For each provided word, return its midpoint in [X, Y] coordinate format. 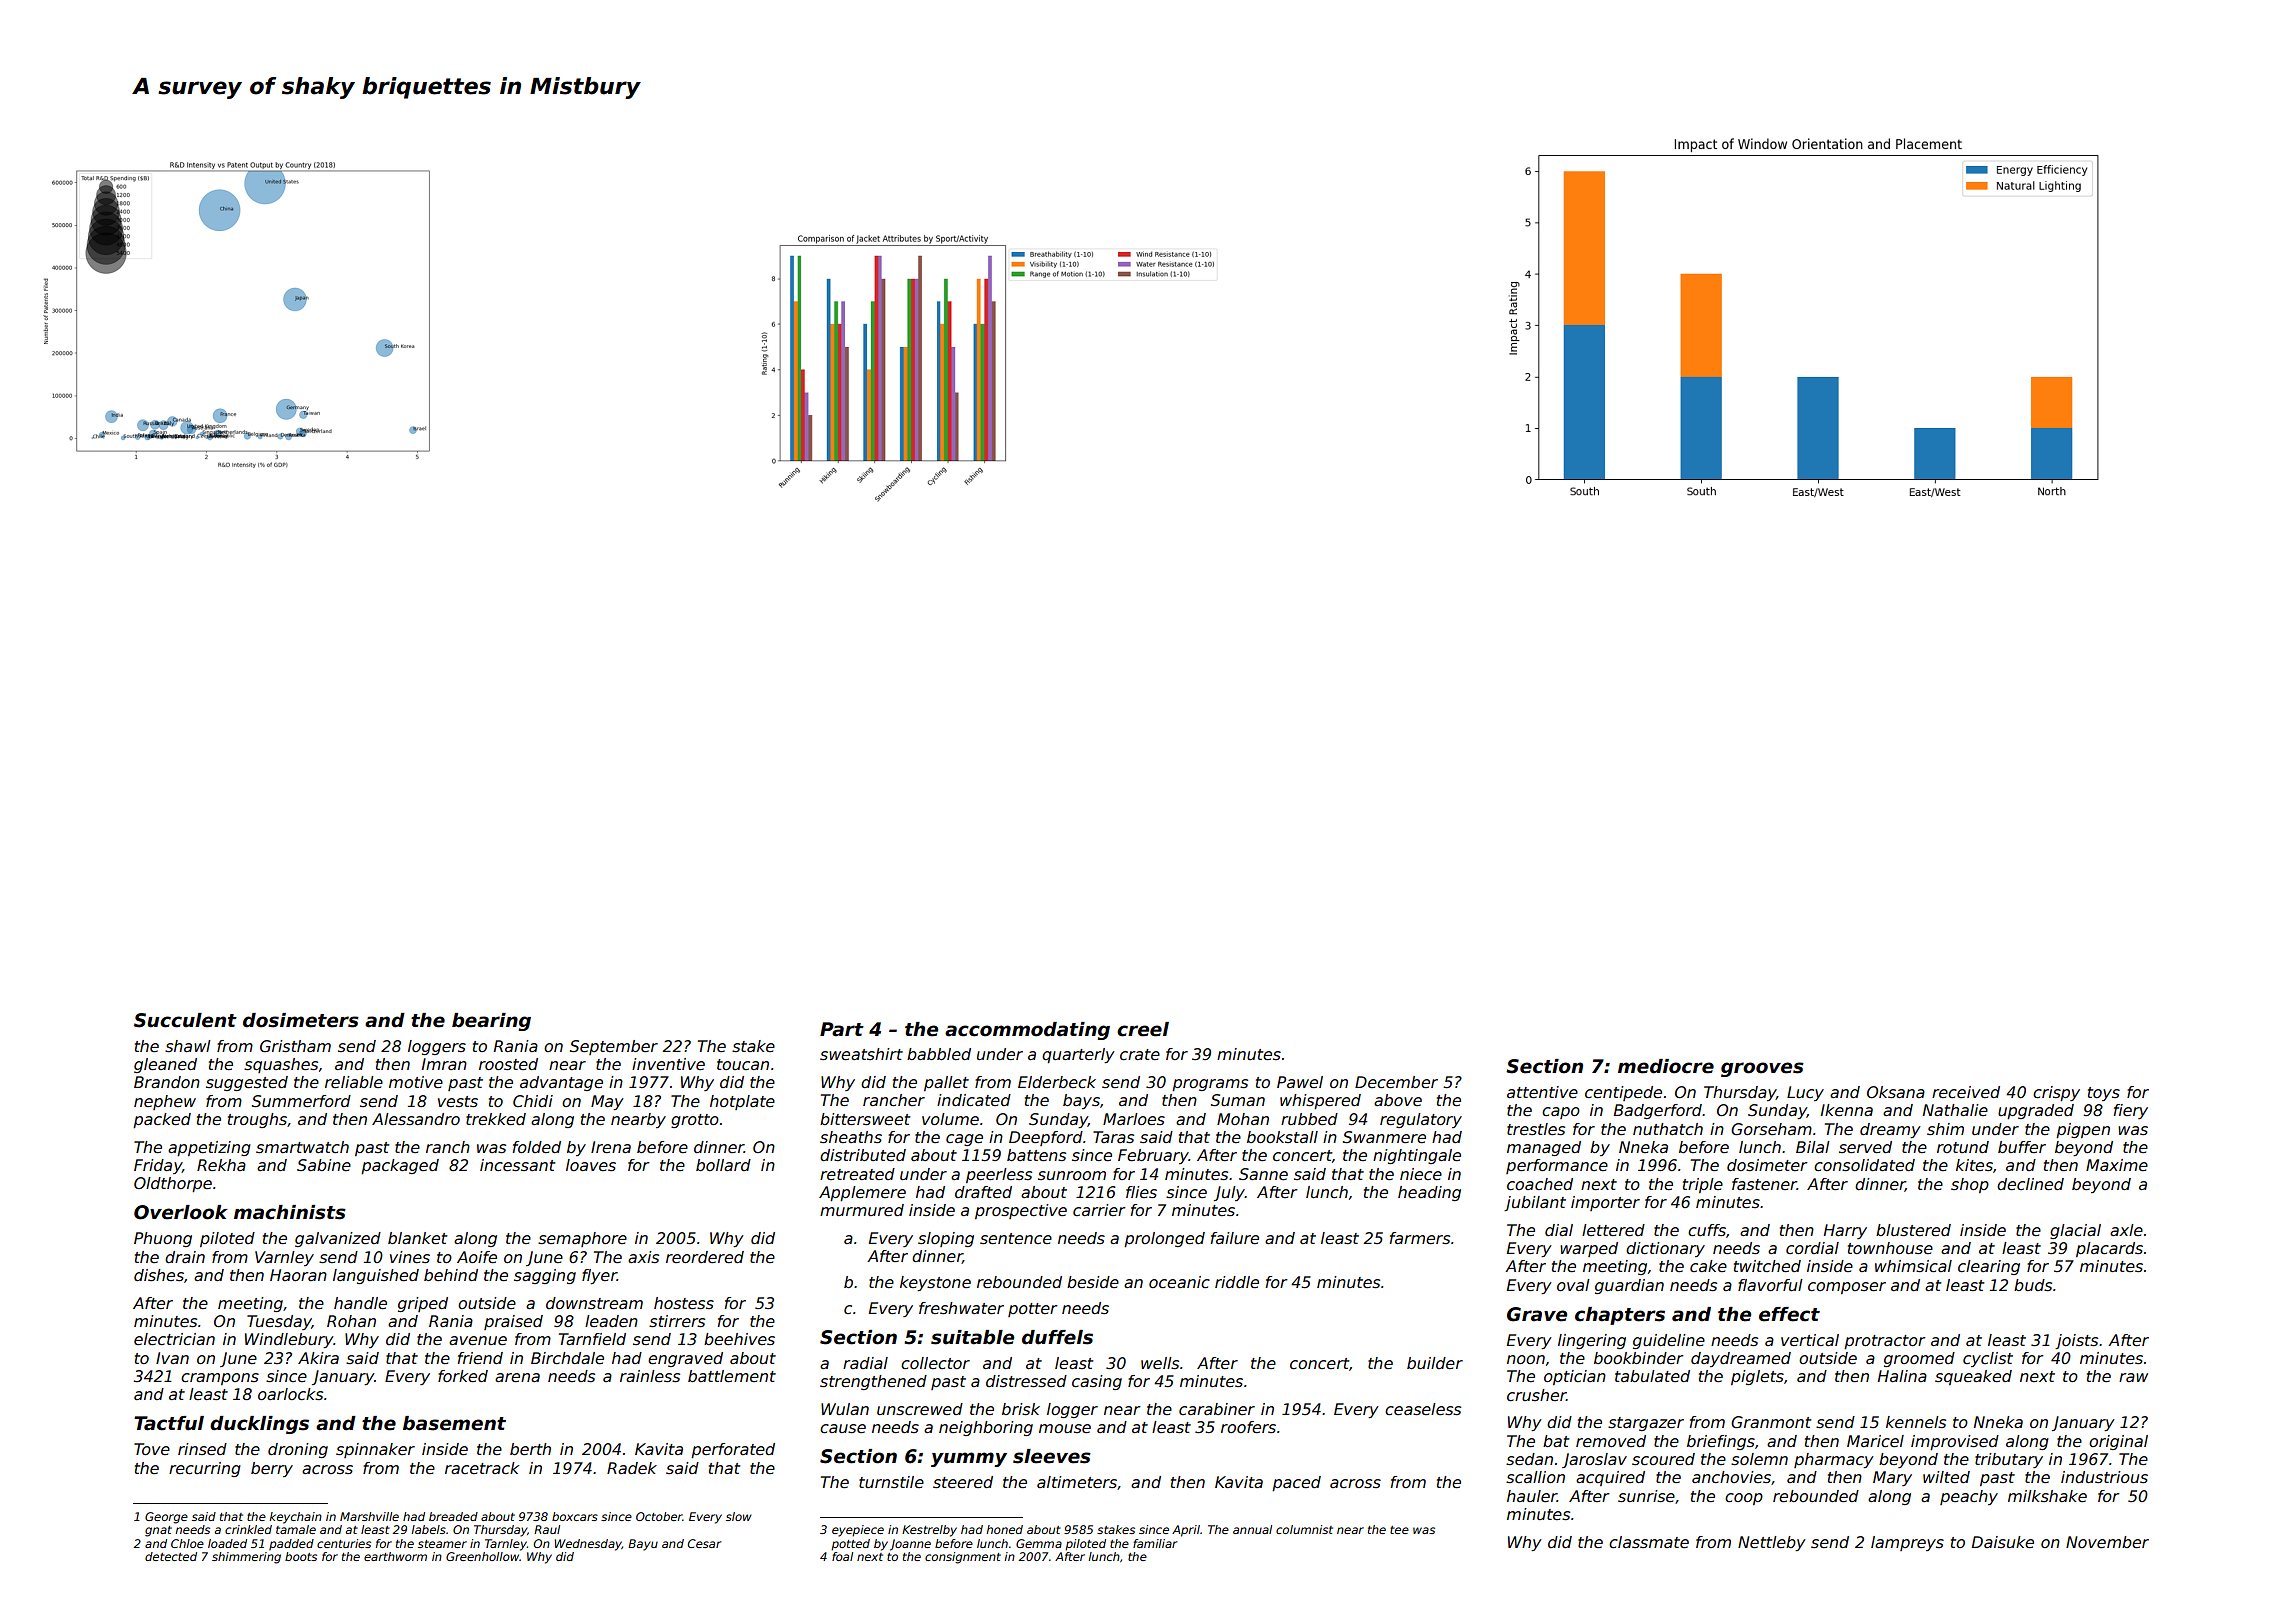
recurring [205, 1469]
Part [842, 1029]
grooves [1762, 1069]
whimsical [1913, 1266]
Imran [444, 1064]
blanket [417, 1238]
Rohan [351, 1321]
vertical [1810, 1340]
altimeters [1077, 1482]
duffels [1057, 1337]
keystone [935, 1283]
